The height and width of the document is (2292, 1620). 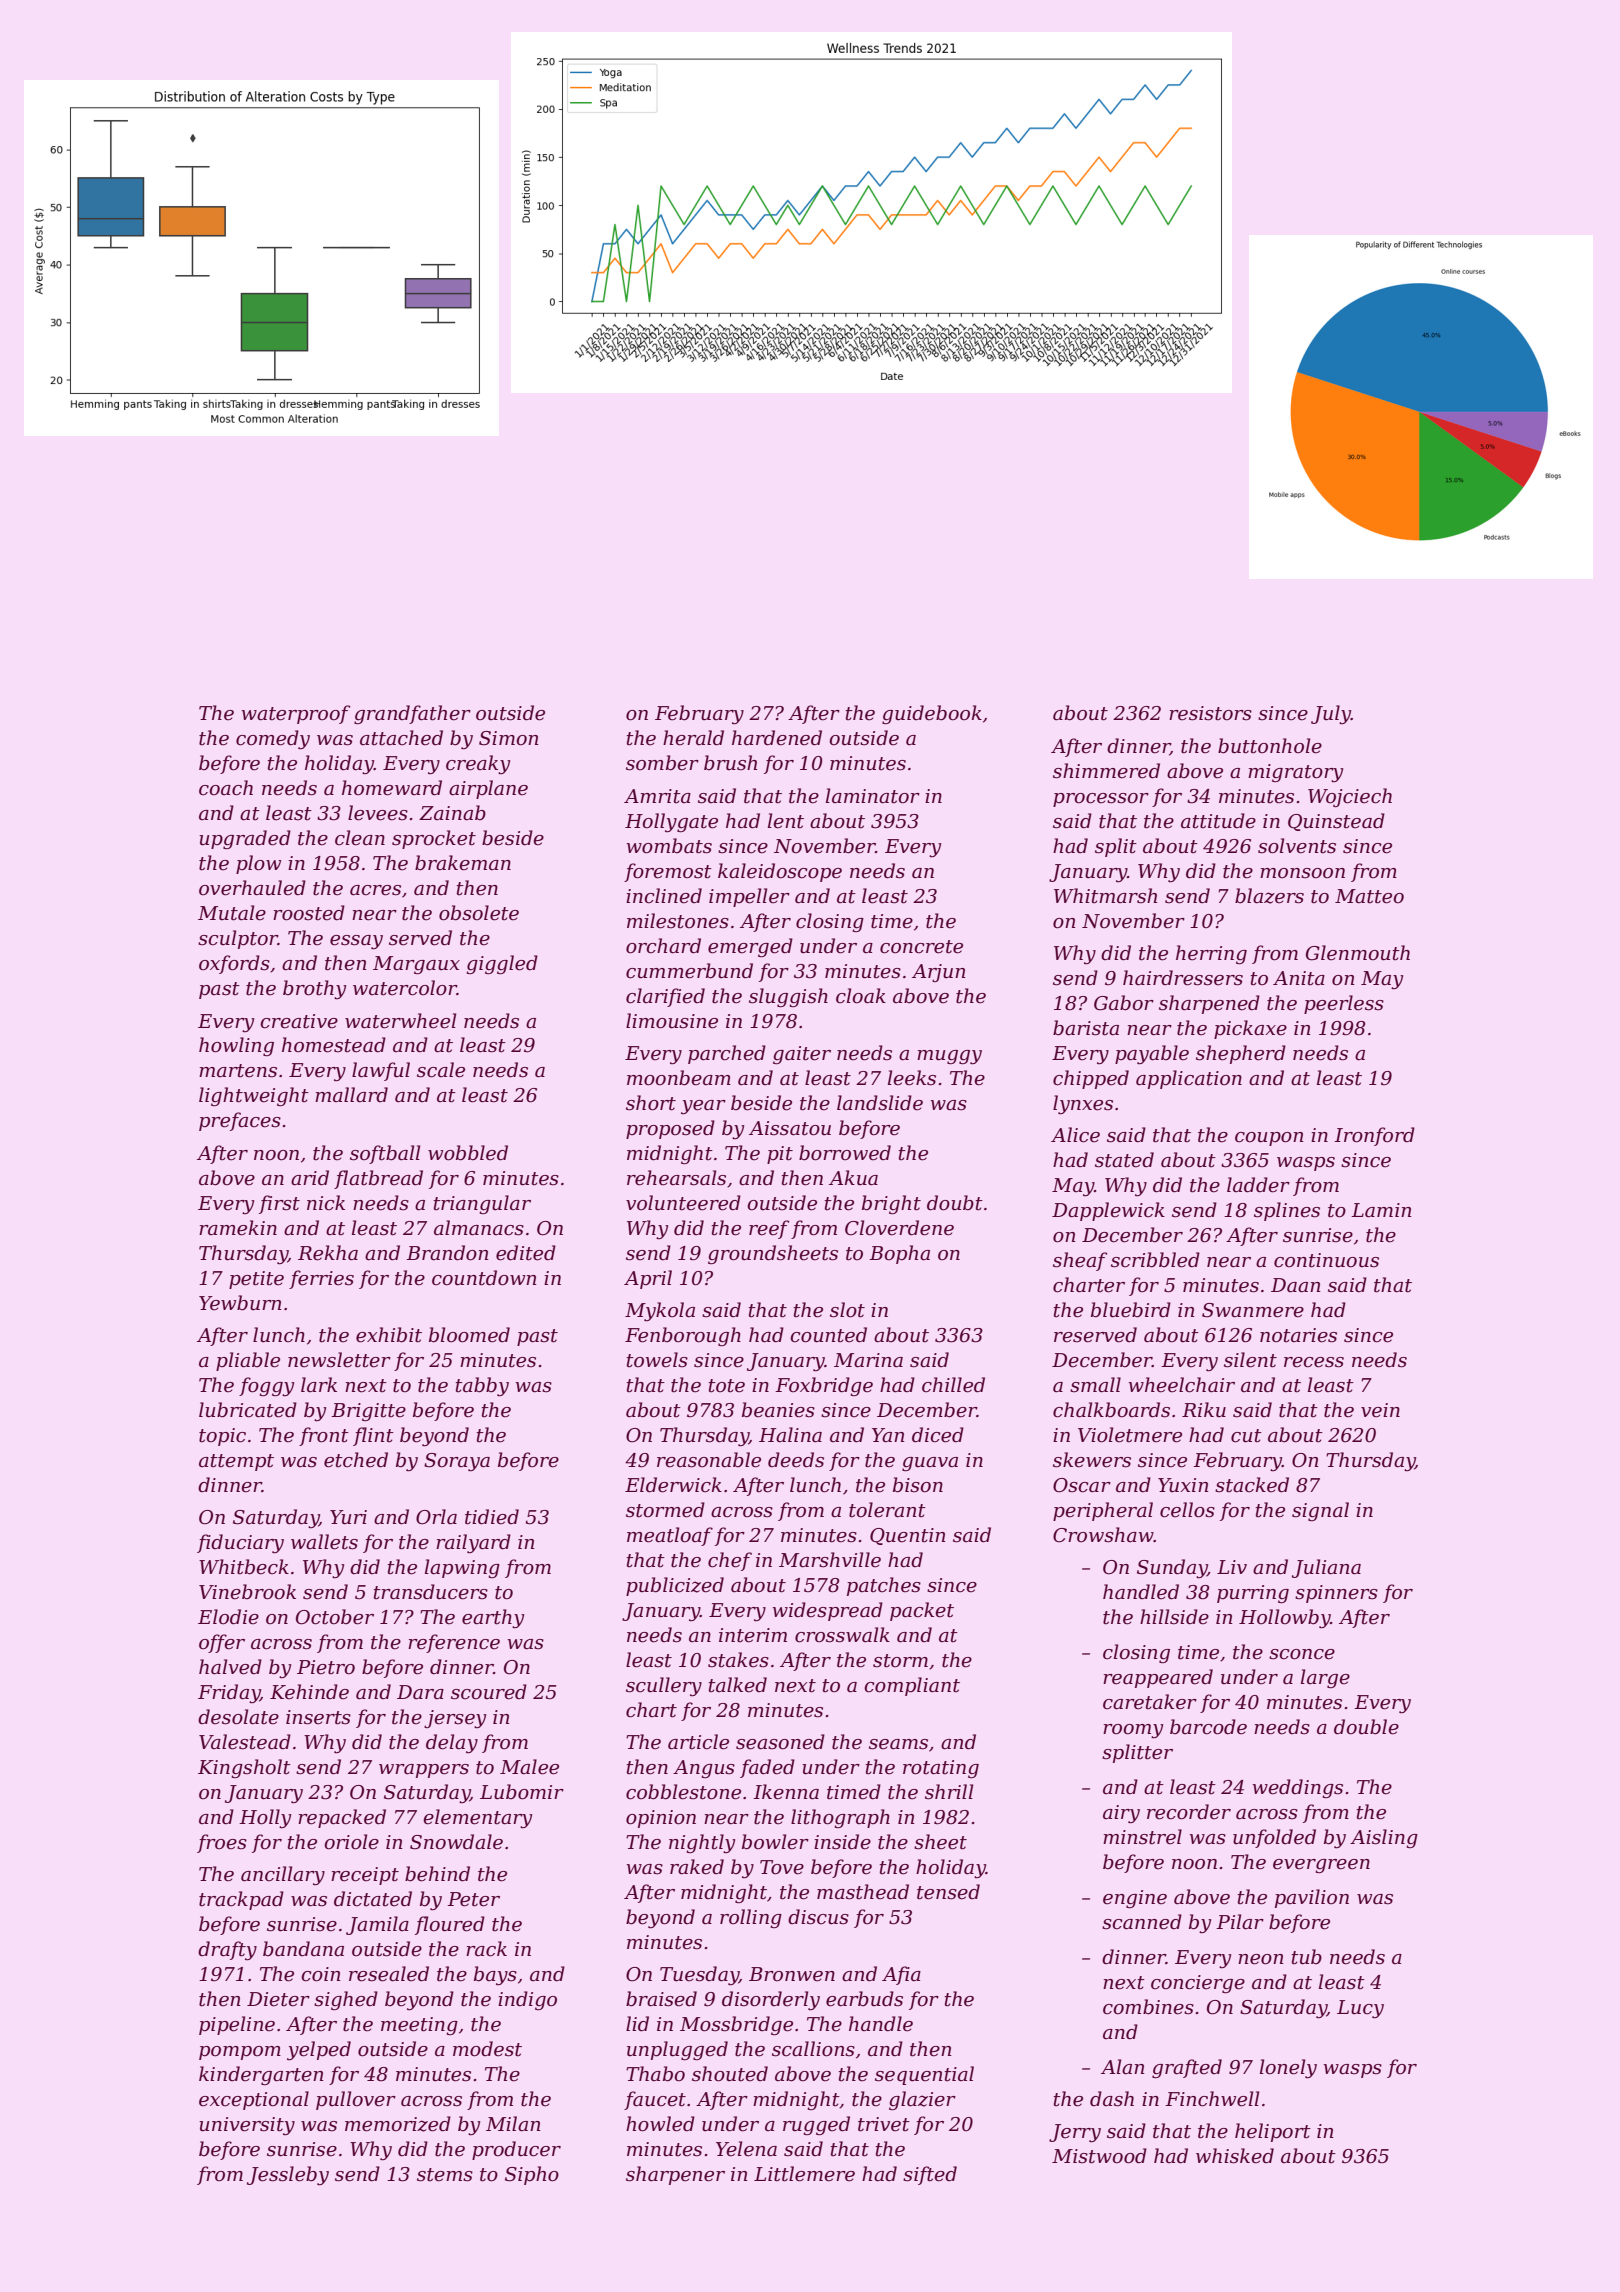 I want to click on giggled, so click(x=502, y=964).
